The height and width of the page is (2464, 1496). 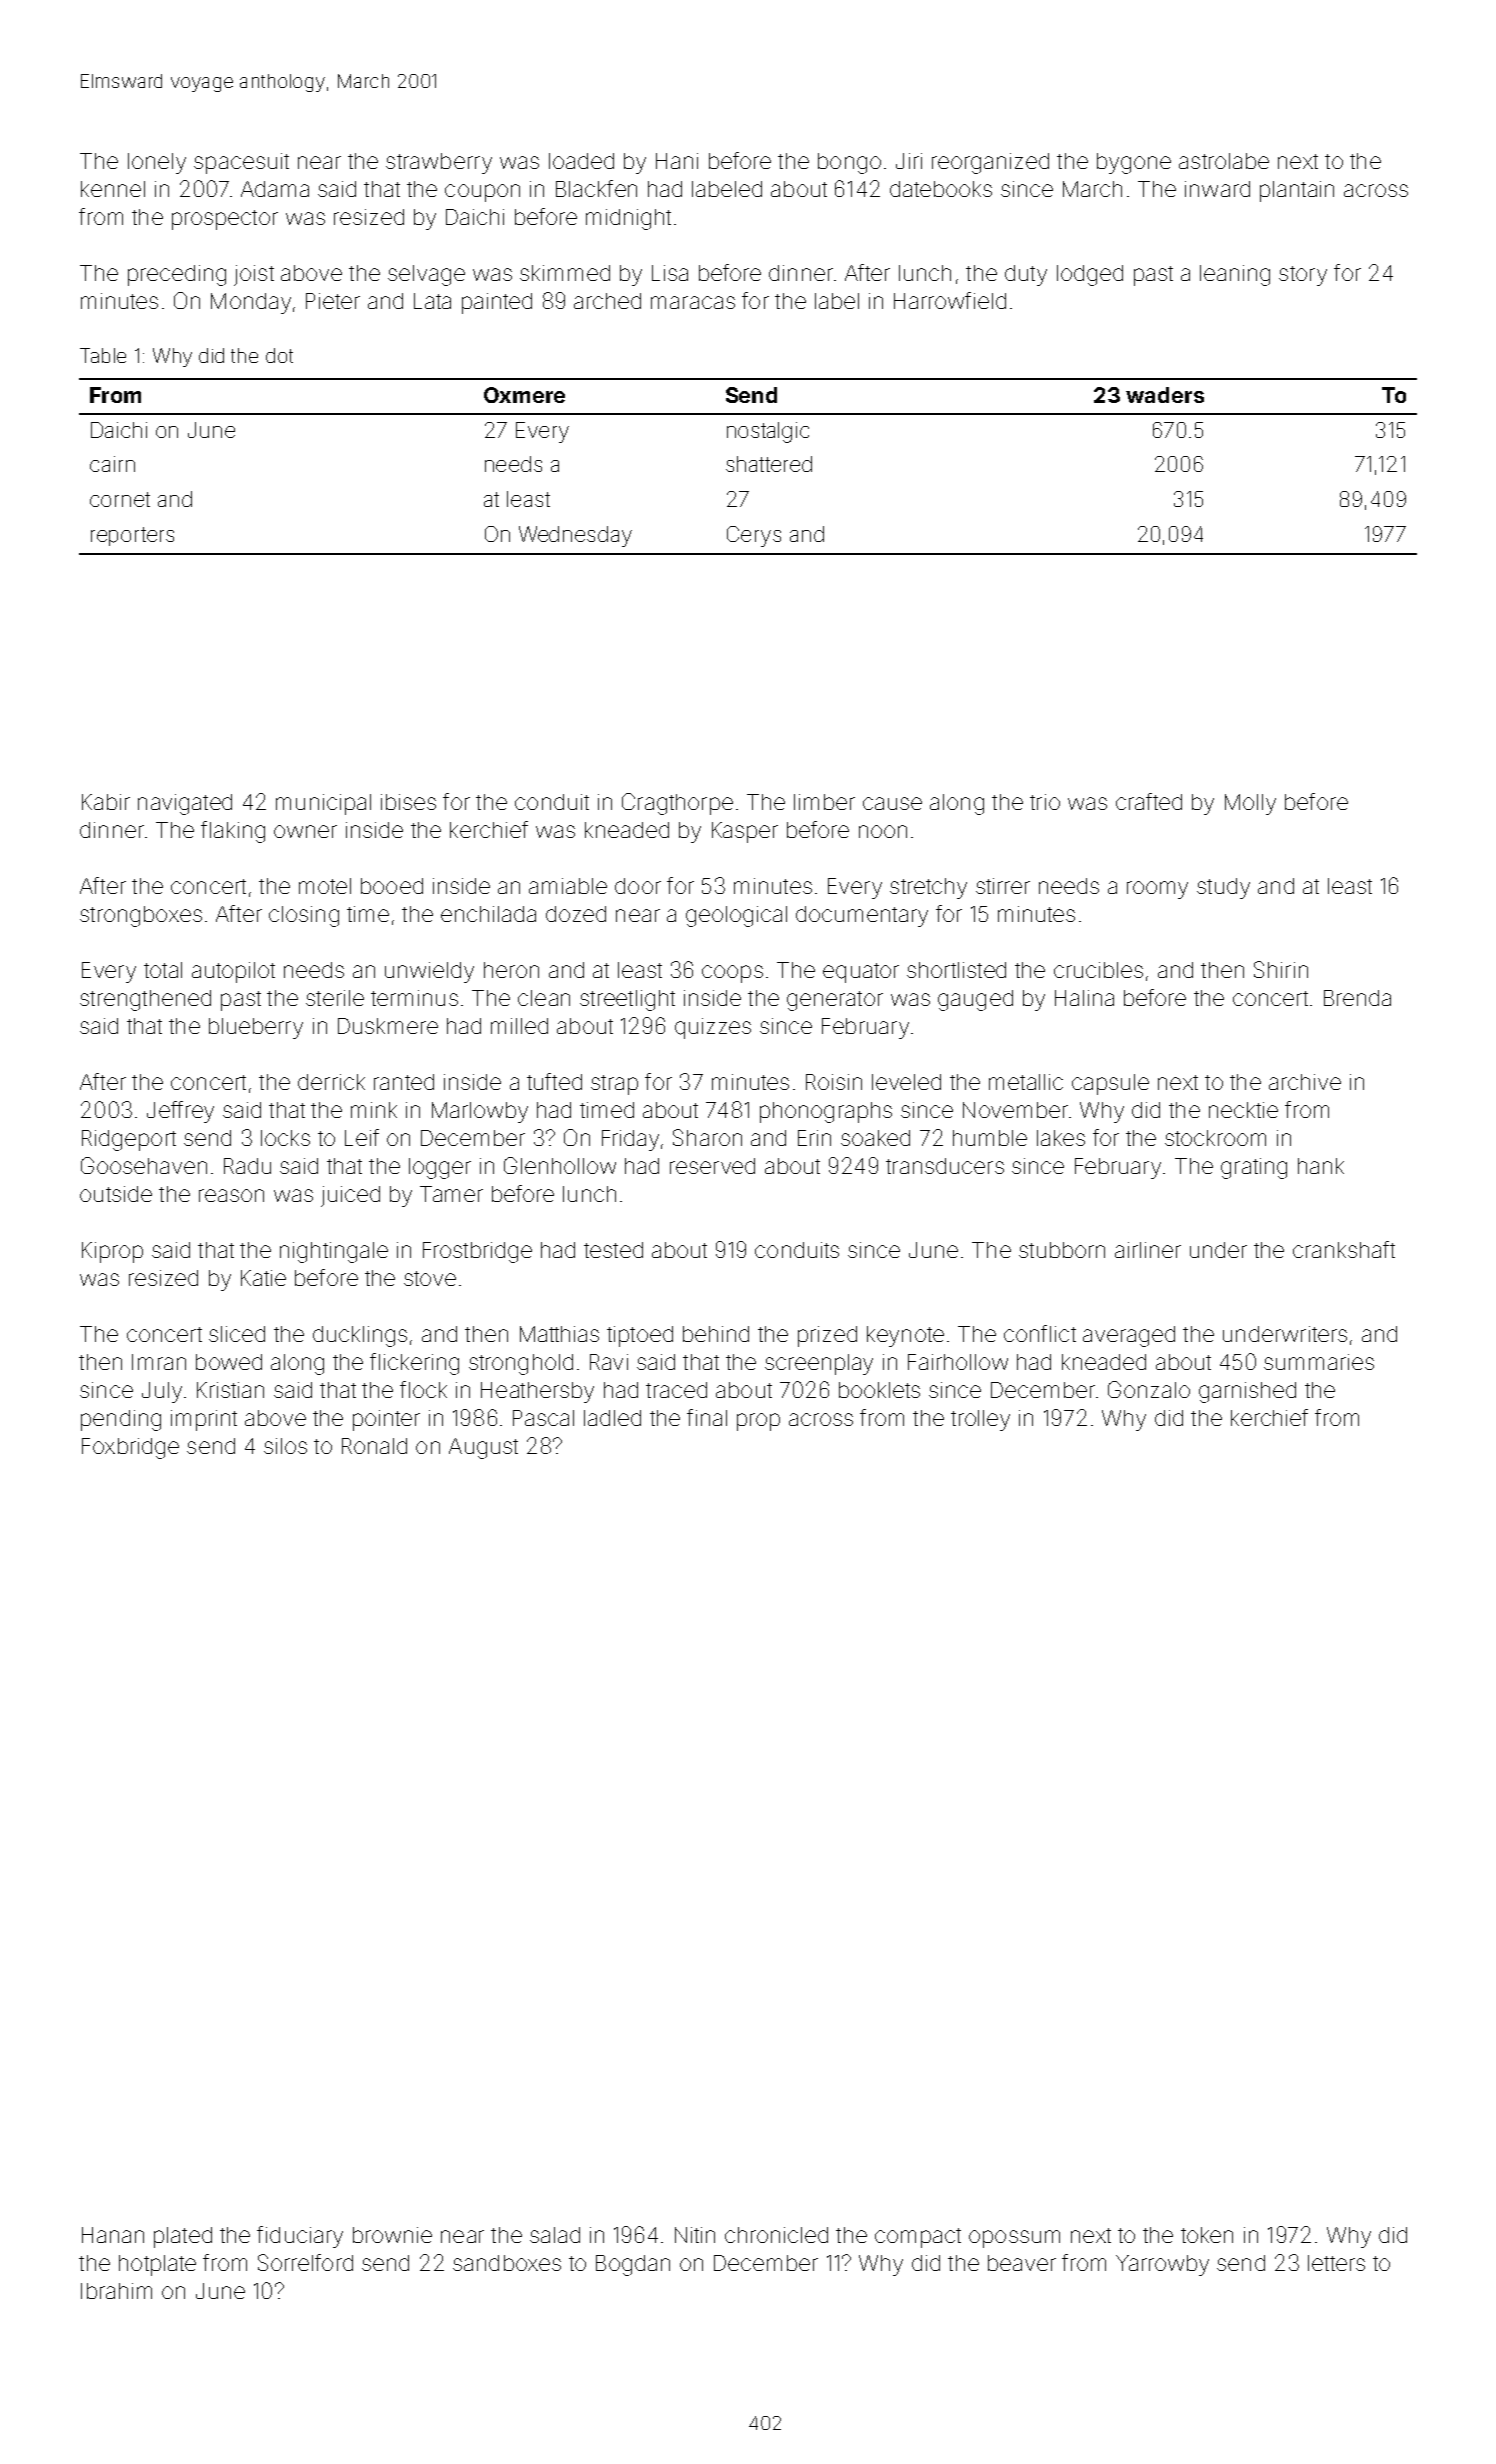 I want to click on Ibrahim, so click(x=116, y=2291).
